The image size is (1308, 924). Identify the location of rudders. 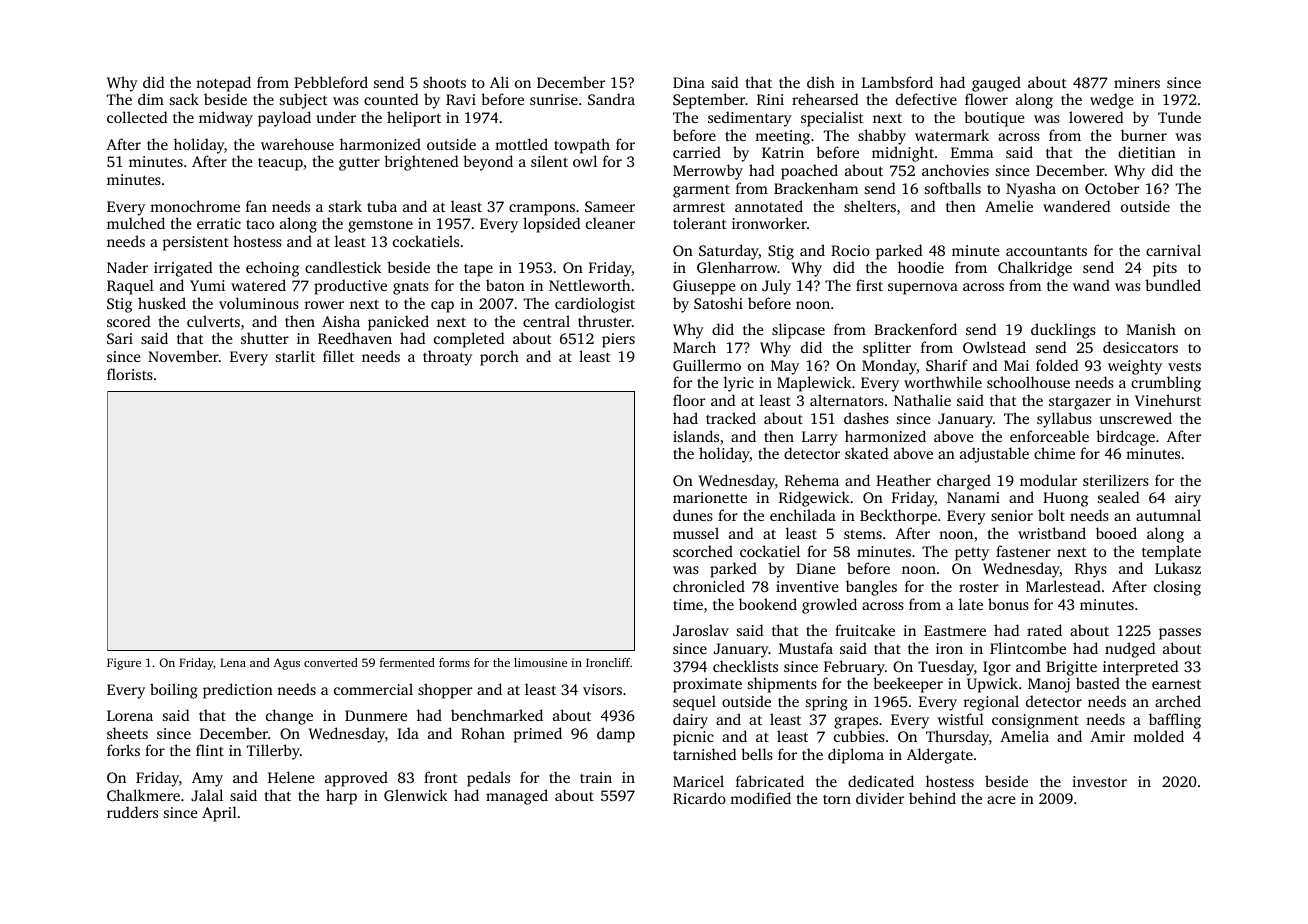
(132, 812).
